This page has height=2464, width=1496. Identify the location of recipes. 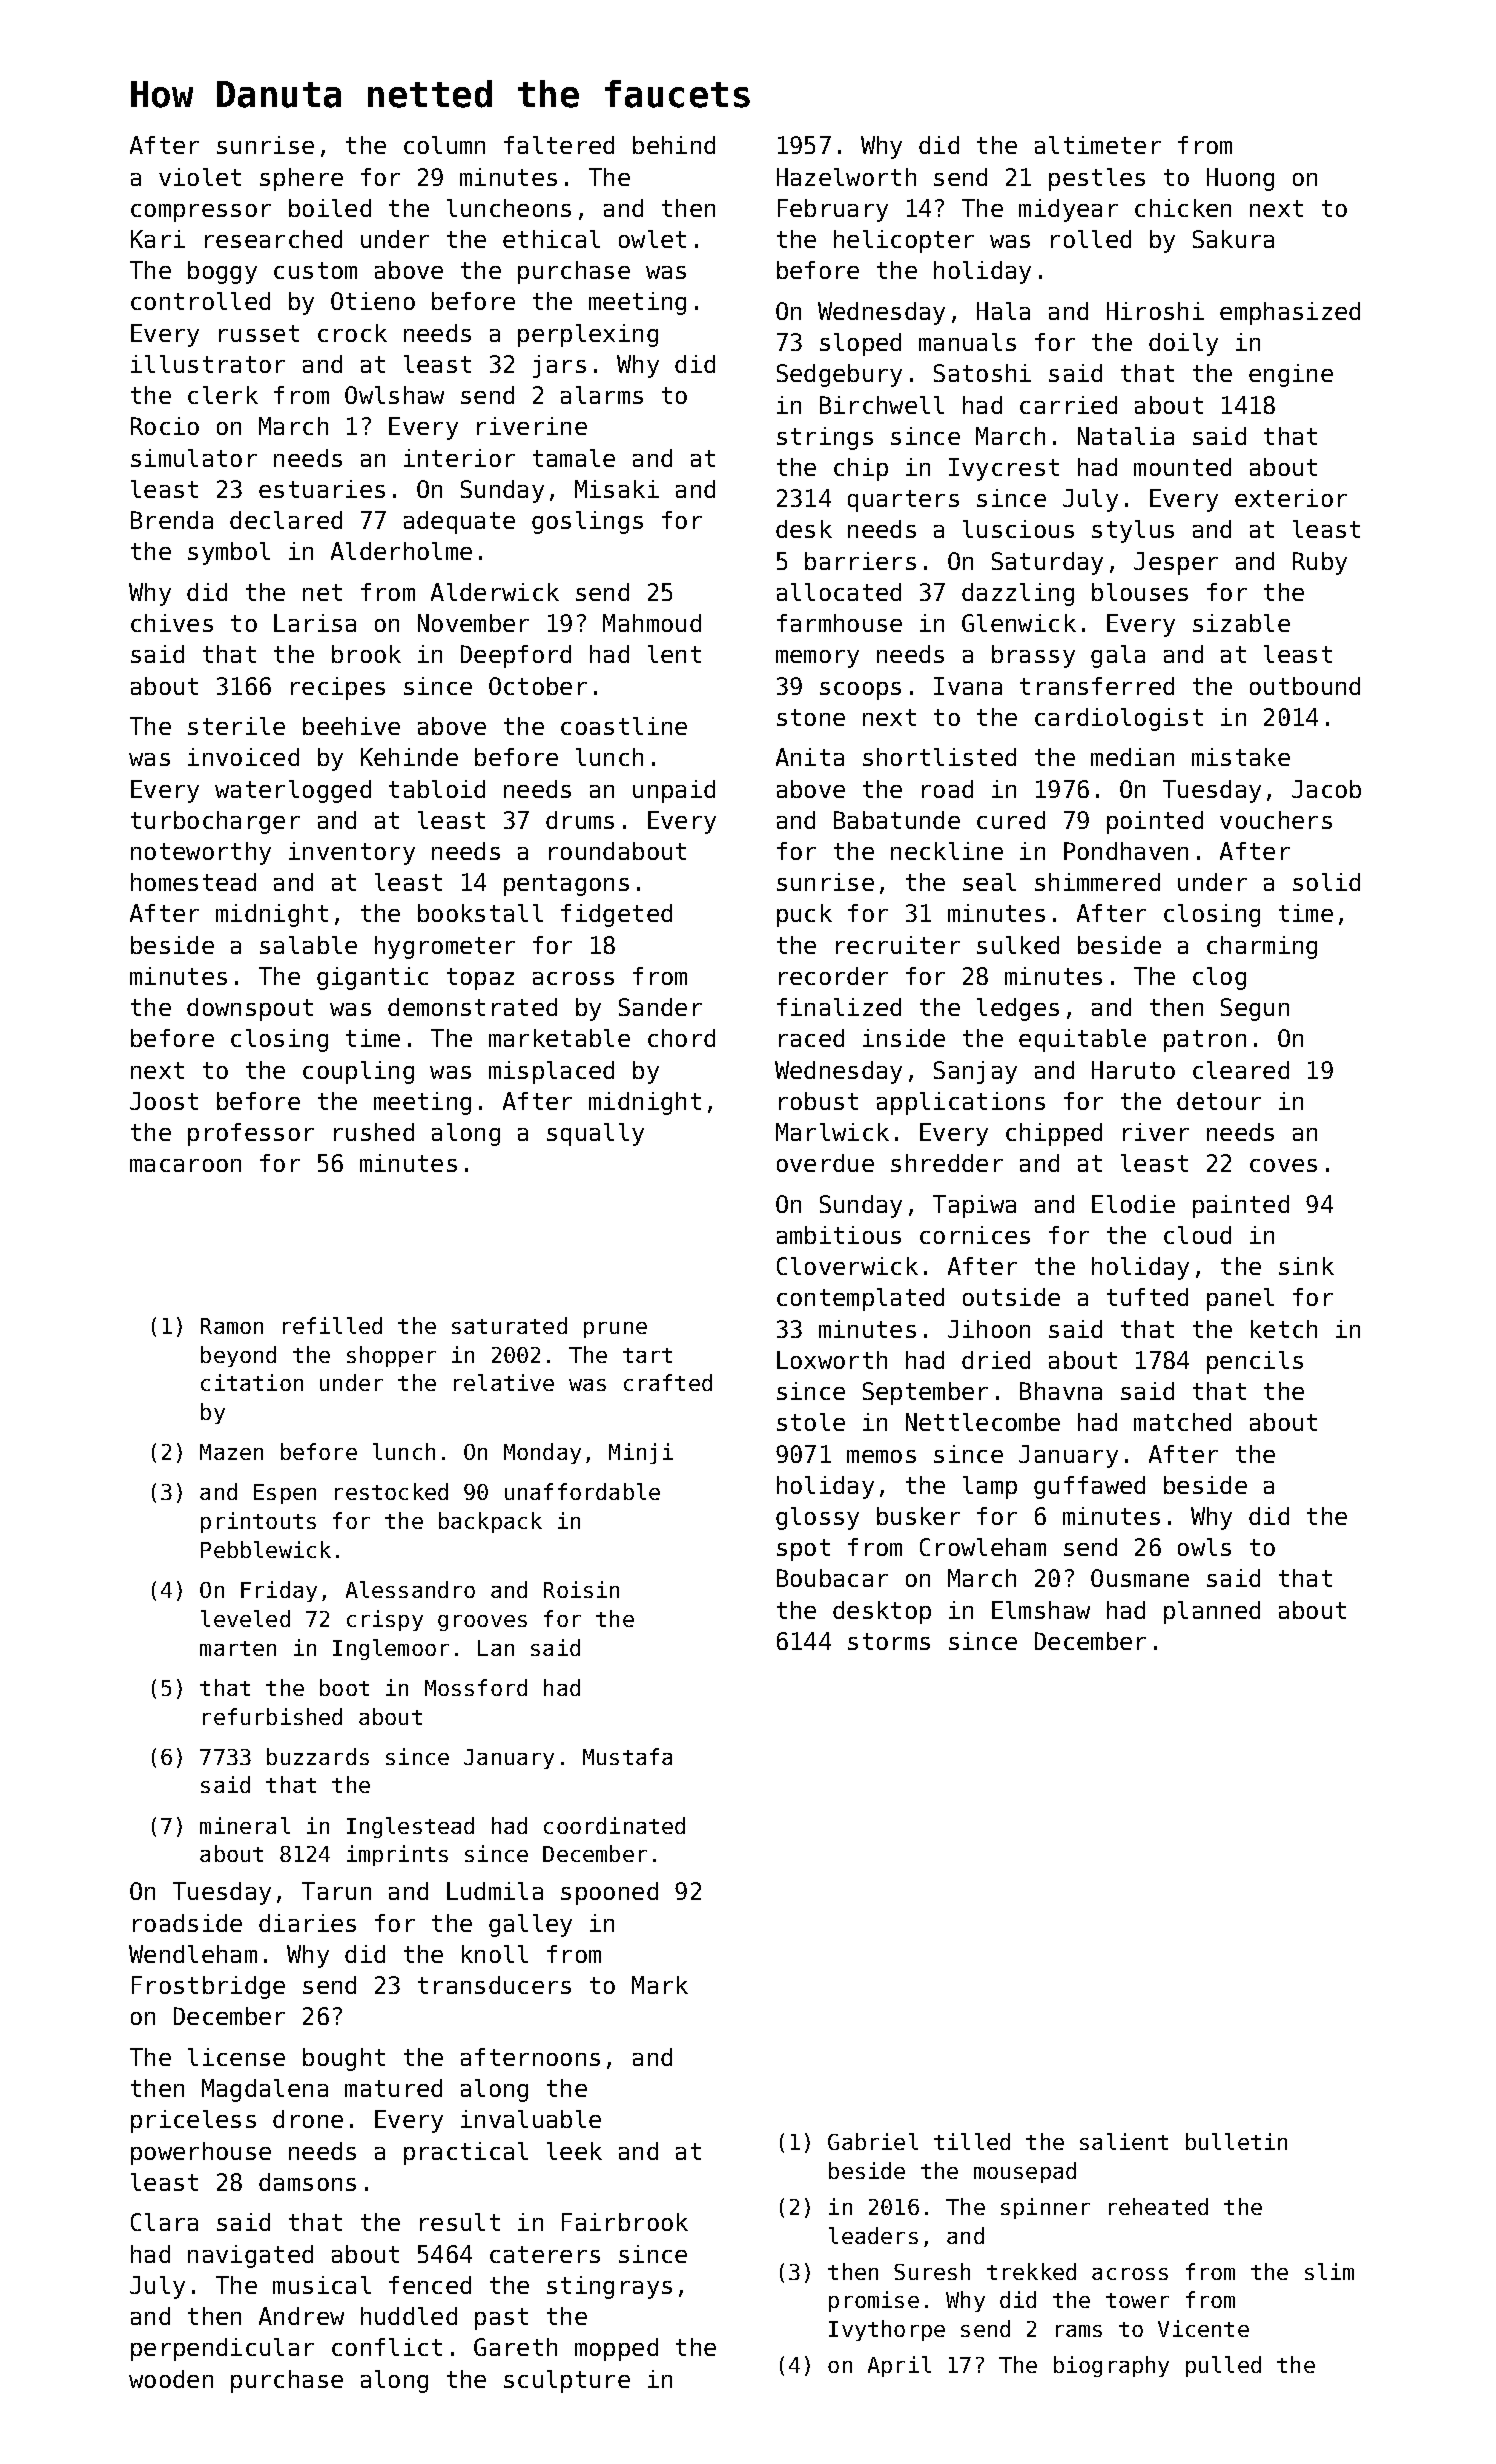
(338, 688).
